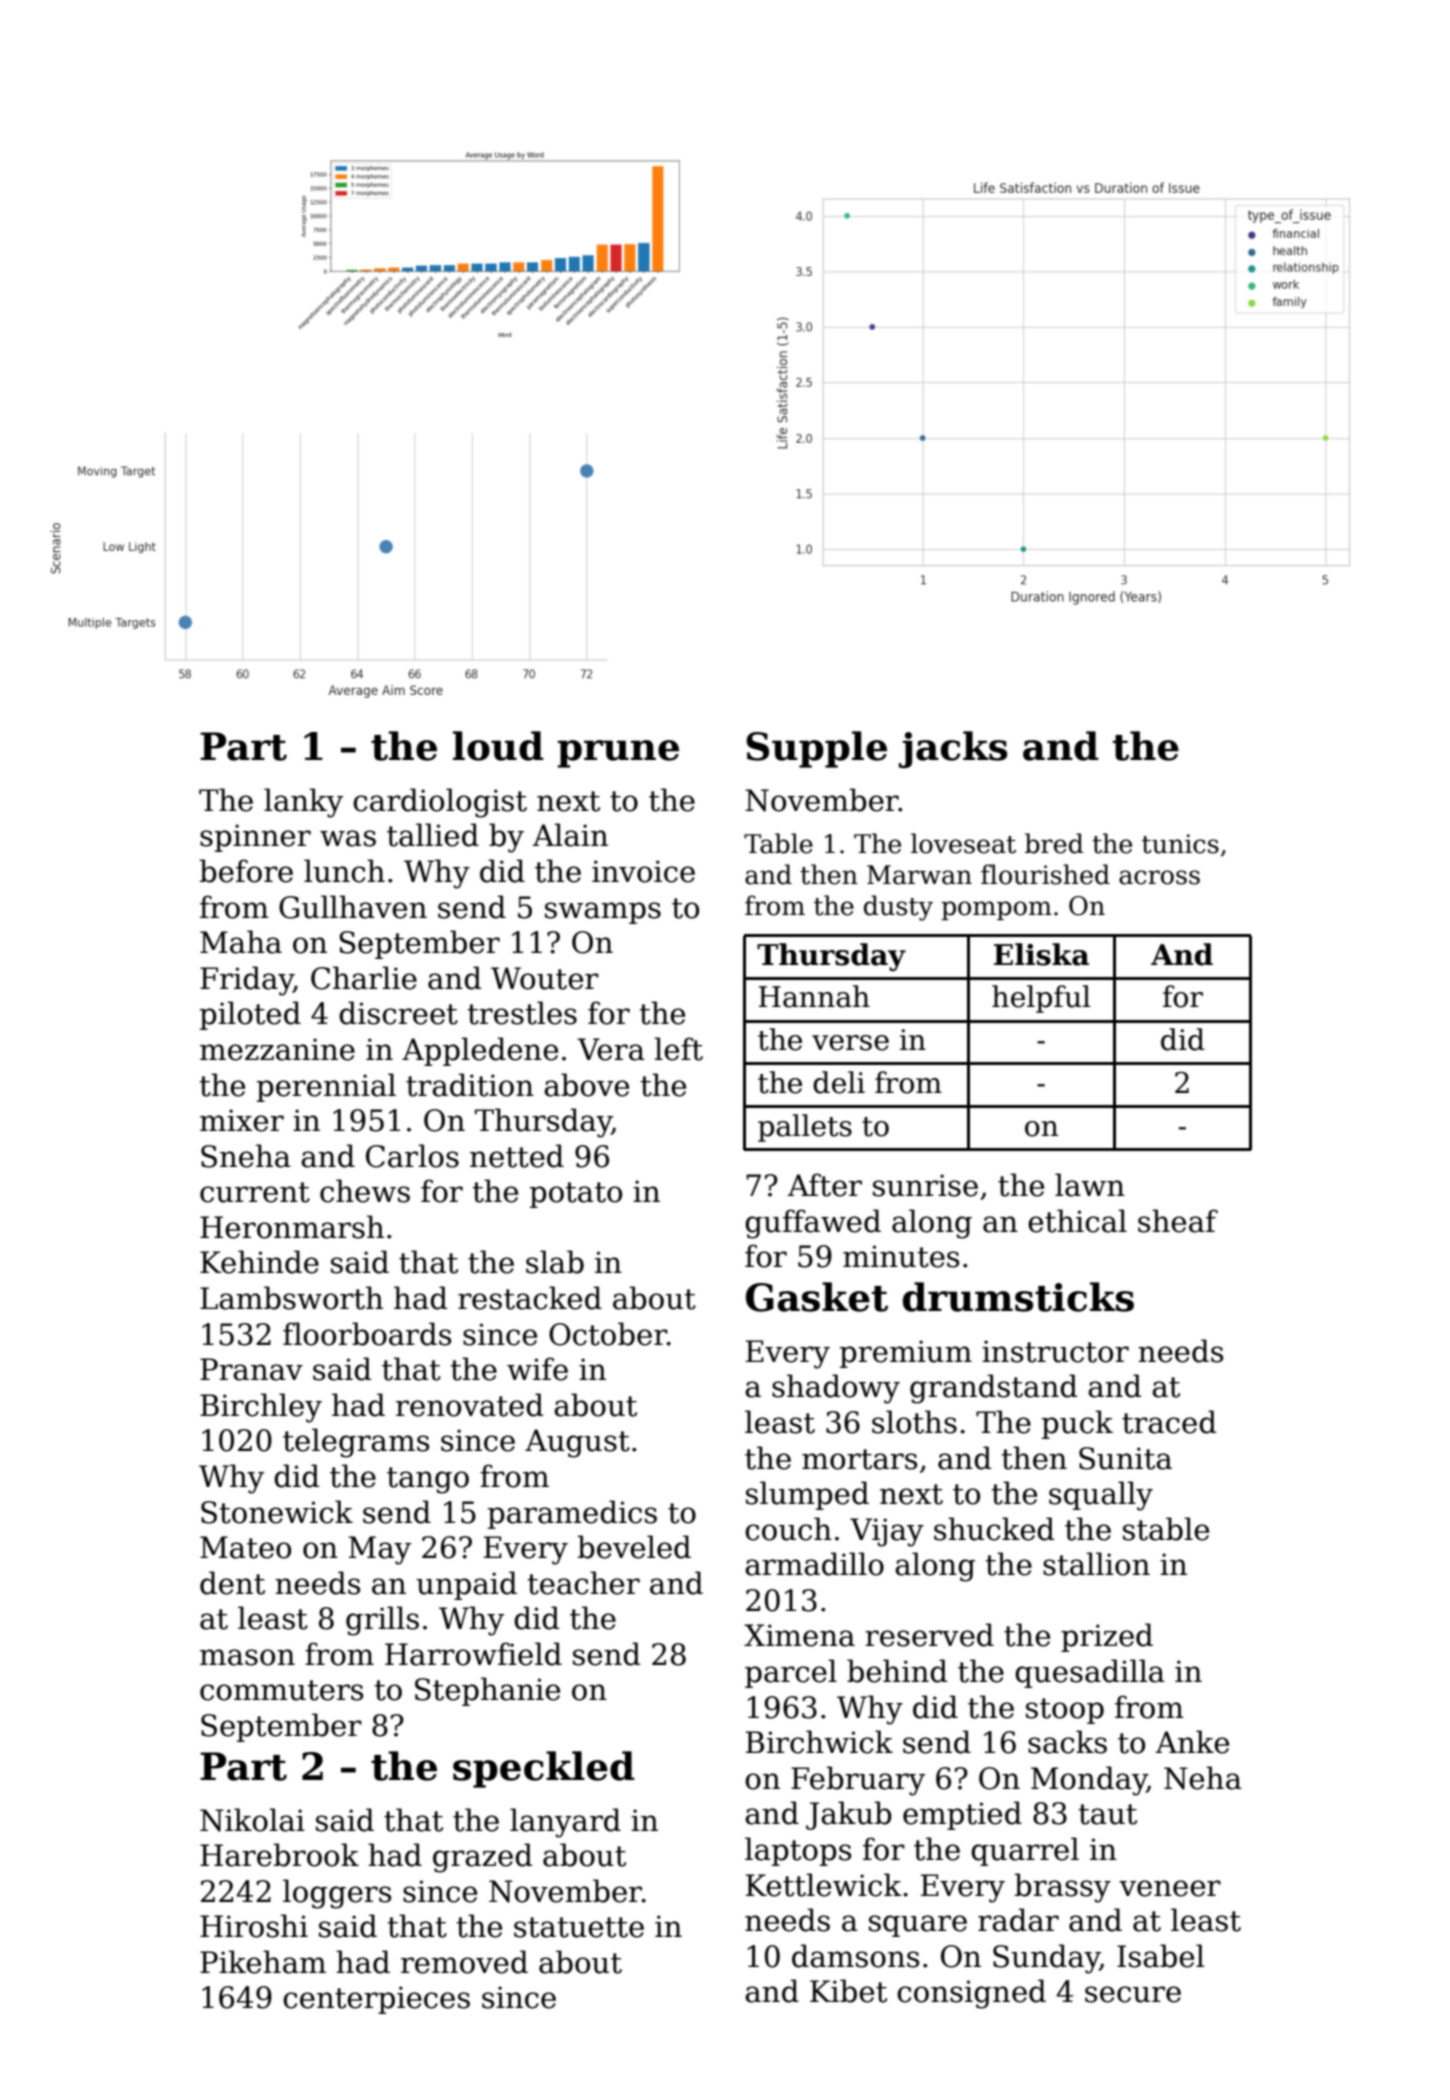 This page has height=2100, width=1450. What do you see at coordinates (412, 1156) in the page?
I see `Carlos` at bounding box center [412, 1156].
